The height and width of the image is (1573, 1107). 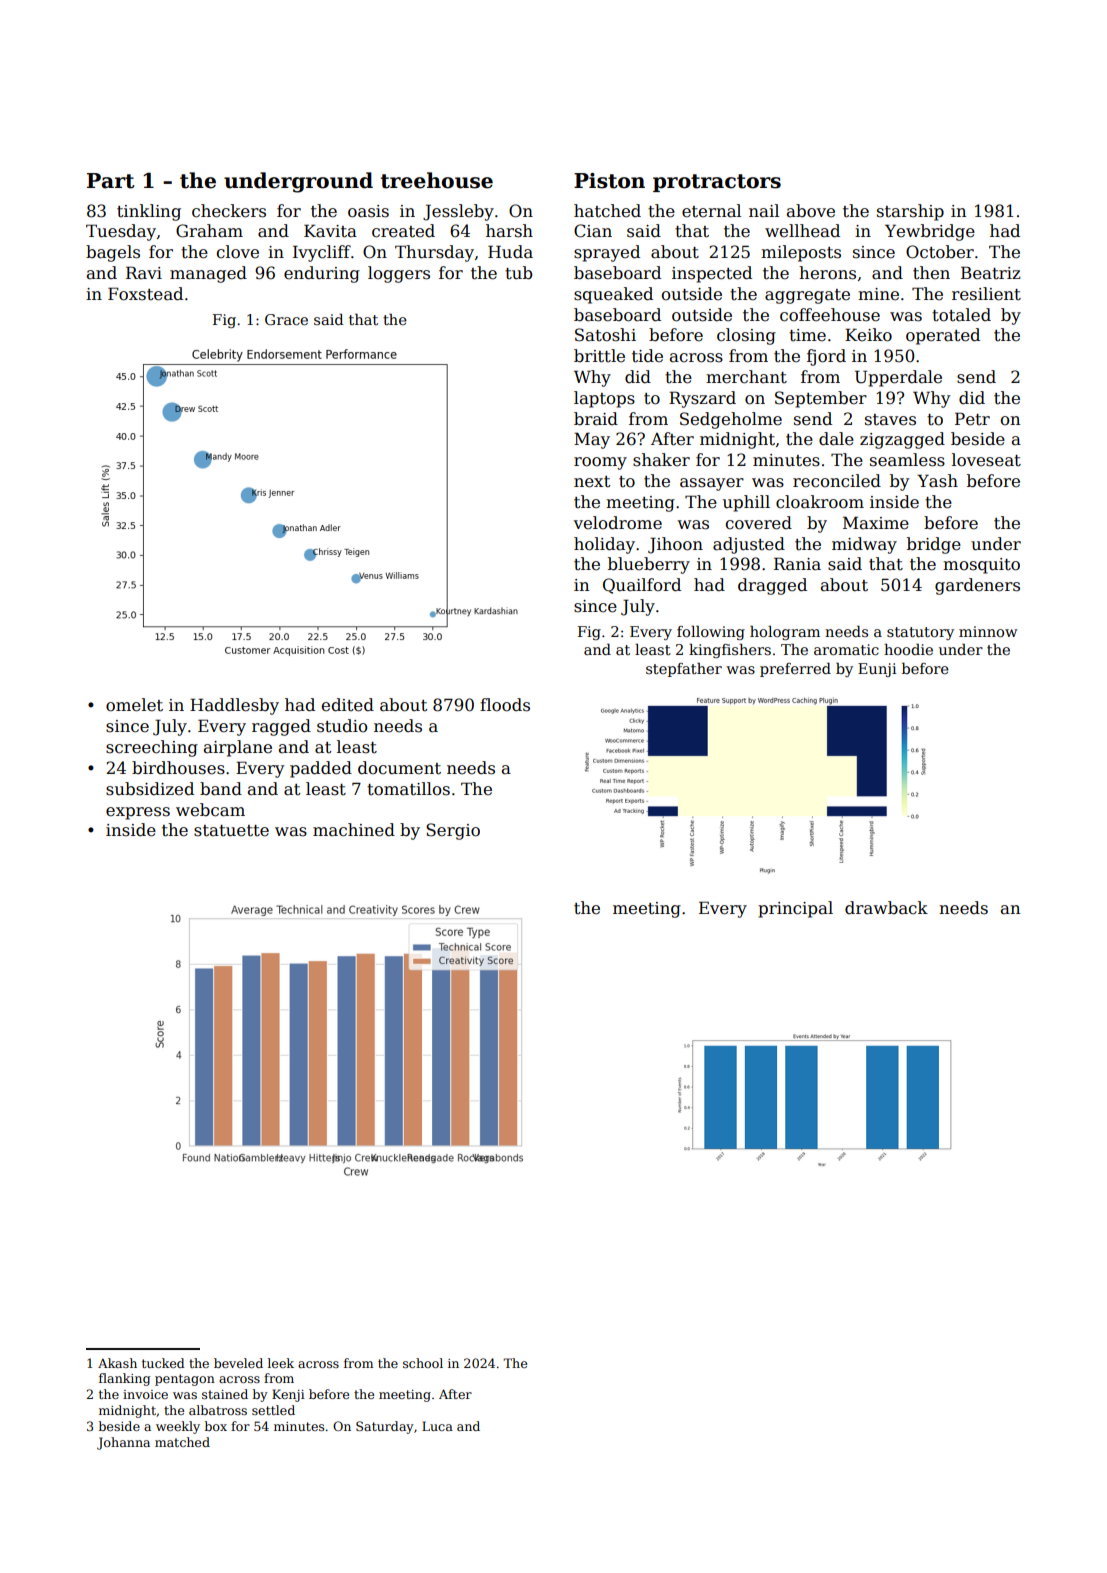 I want to click on drawback, so click(x=886, y=908).
